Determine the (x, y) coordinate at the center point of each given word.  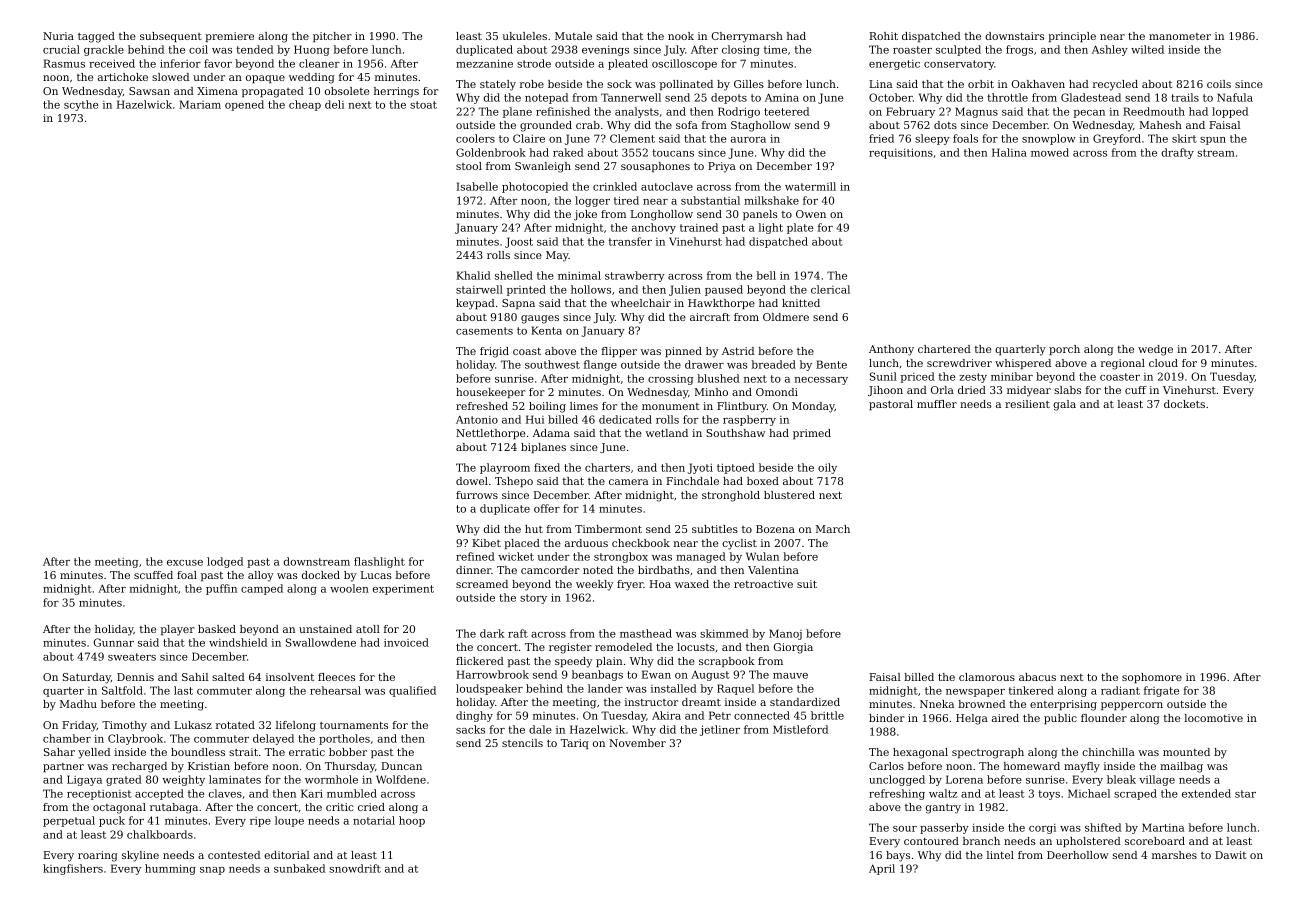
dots (945, 125)
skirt (1184, 138)
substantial (710, 200)
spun (1213, 141)
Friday (79, 726)
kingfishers (73, 869)
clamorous (987, 677)
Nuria (58, 36)
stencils (522, 743)
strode (534, 63)
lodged (225, 562)
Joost (519, 242)
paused (724, 290)
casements (484, 331)
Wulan (762, 556)
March (833, 529)
